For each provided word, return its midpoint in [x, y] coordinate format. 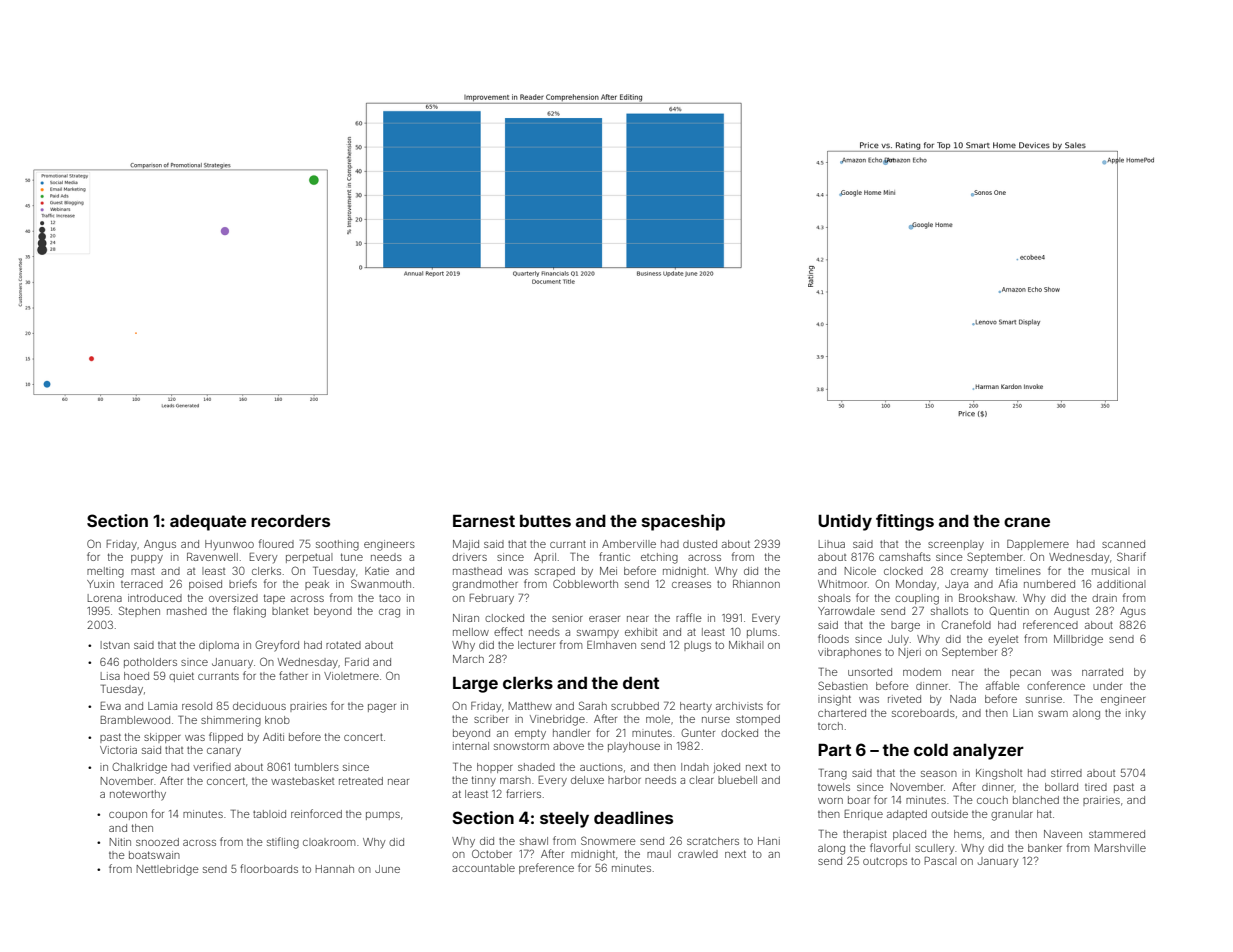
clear [701, 780]
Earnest [484, 520]
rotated [343, 645]
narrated [1102, 672]
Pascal [941, 861]
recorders [290, 521]
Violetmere [351, 676]
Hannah [335, 869]
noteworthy [138, 795]
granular [1012, 815]
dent [641, 683]
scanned [1123, 544]
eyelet [1003, 640]
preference [546, 868]
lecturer [537, 645]
